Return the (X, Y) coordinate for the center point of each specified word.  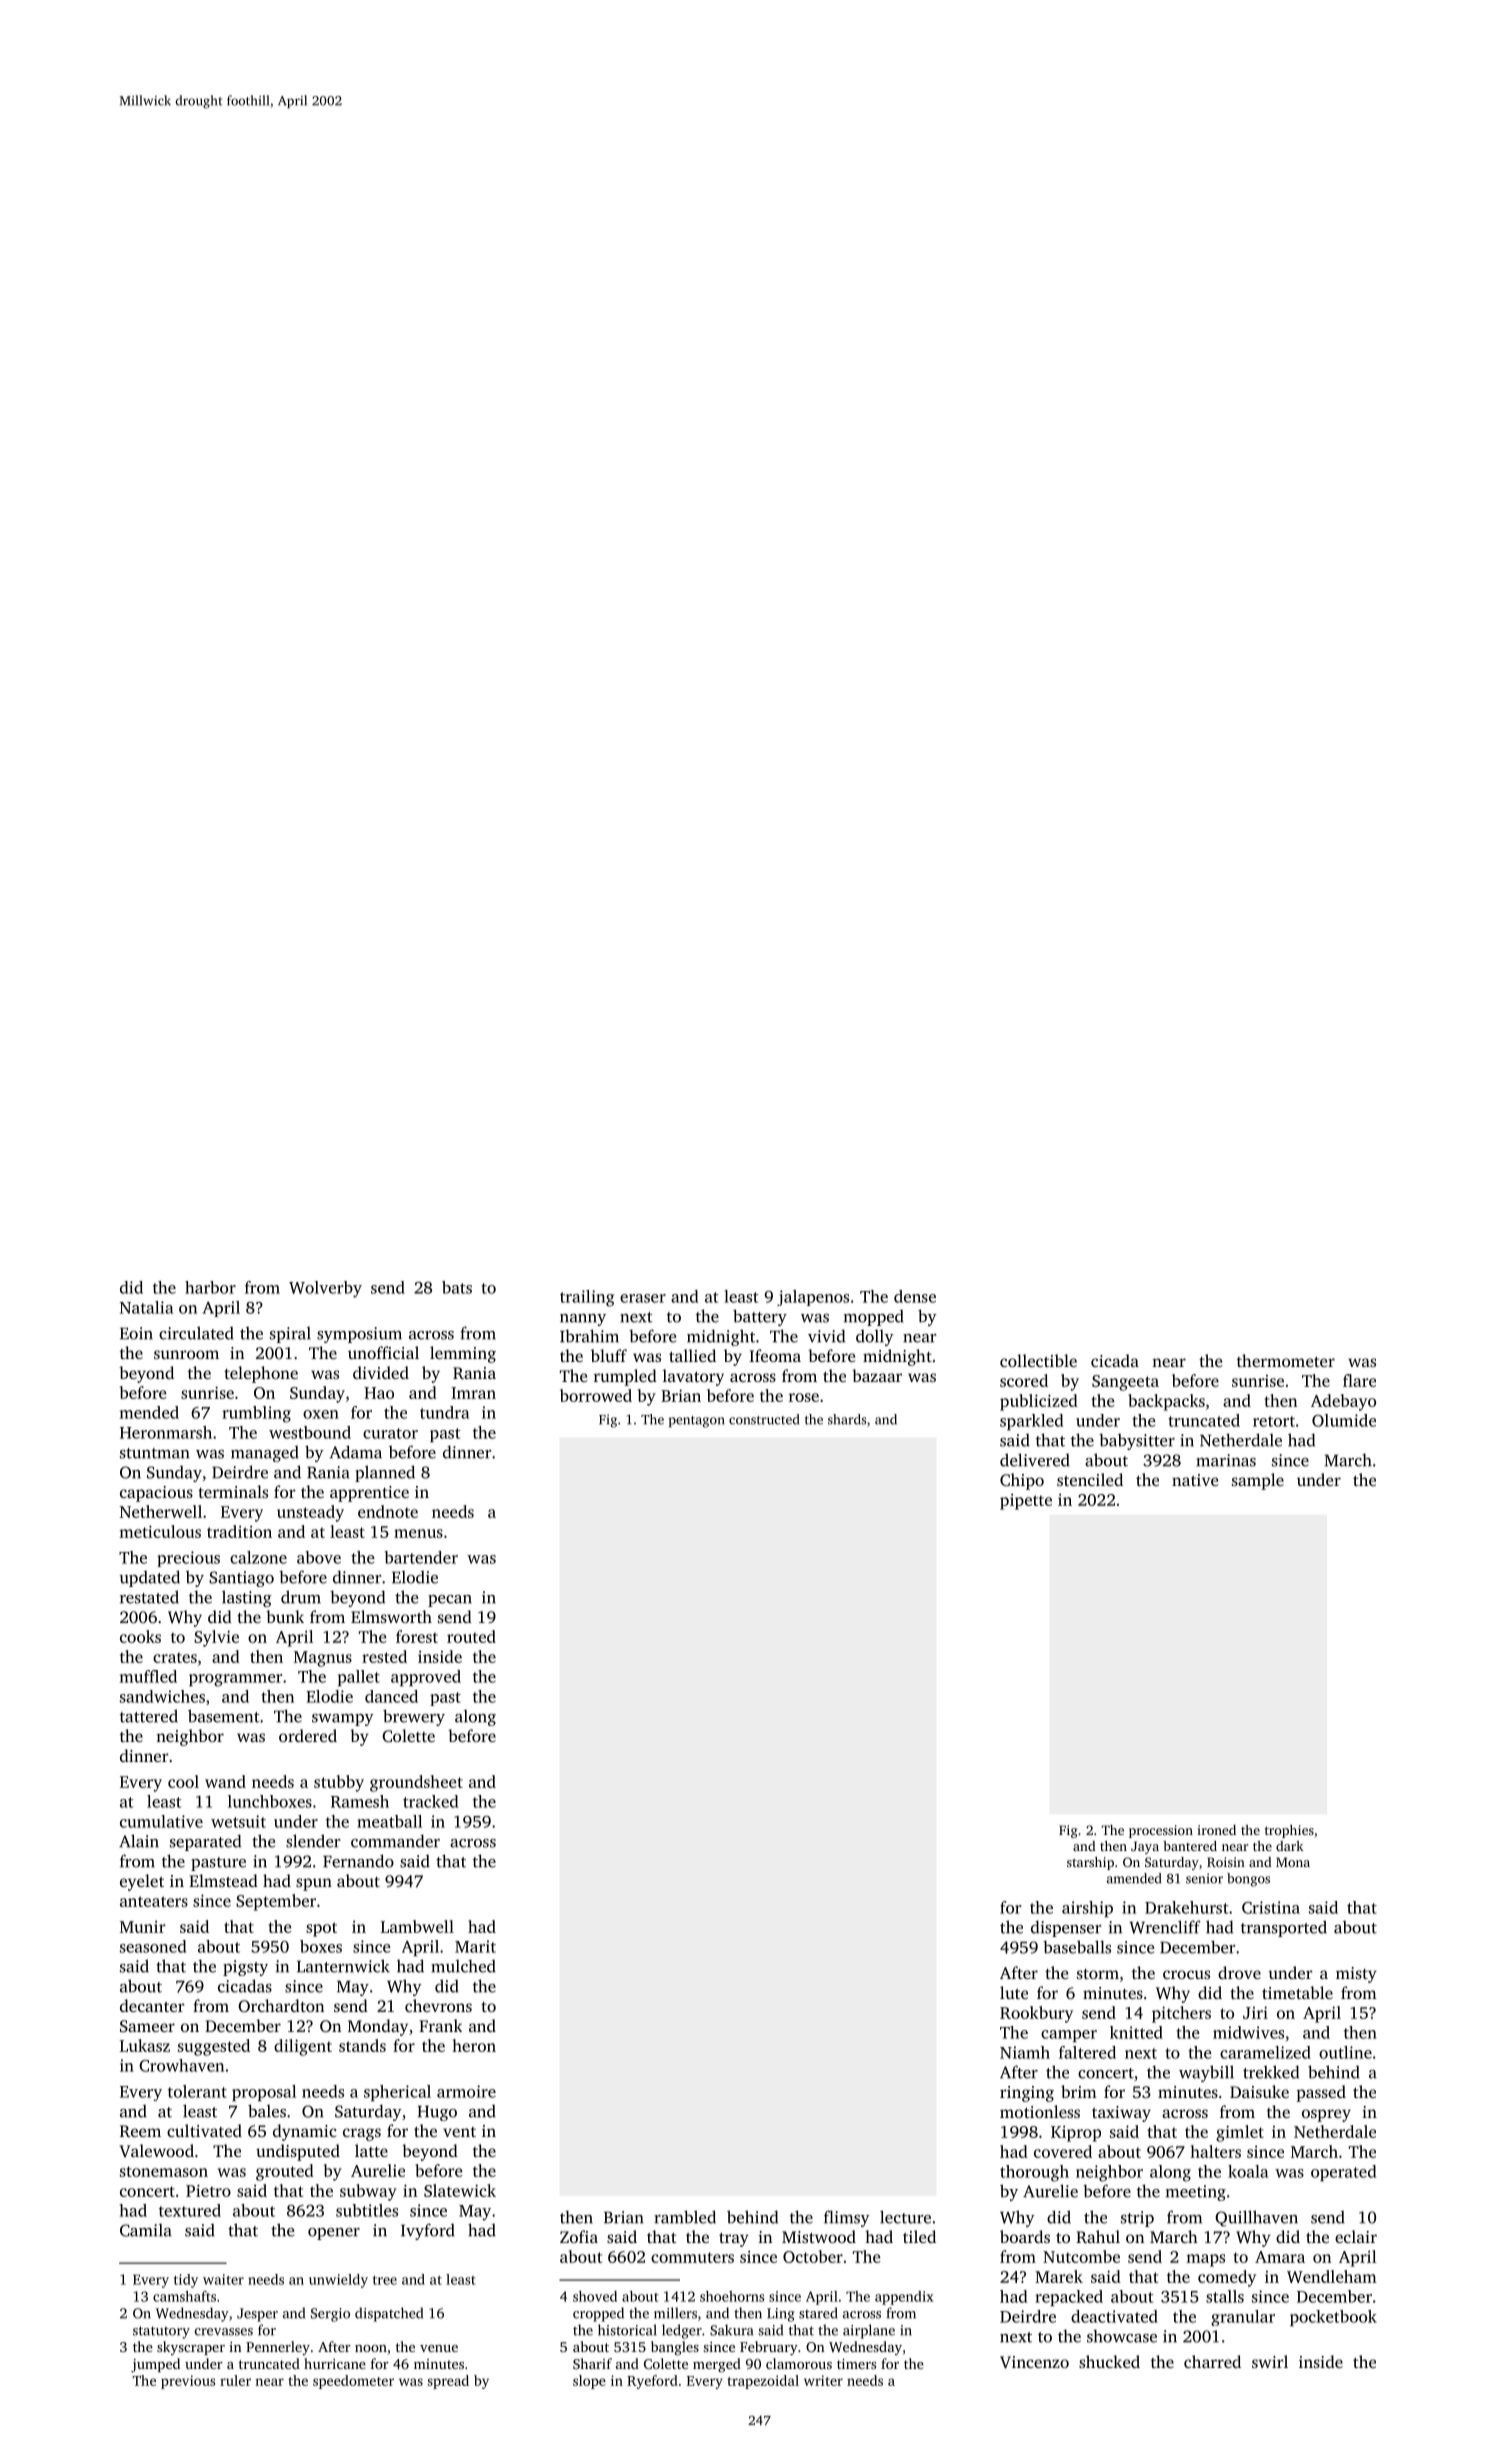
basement (224, 1716)
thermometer (1286, 1360)
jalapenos (813, 1298)
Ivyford (428, 2231)
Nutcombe (1081, 2256)
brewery (414, 1717)
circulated (196, 1333)
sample (1258, 1481)
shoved (595, 2296)
